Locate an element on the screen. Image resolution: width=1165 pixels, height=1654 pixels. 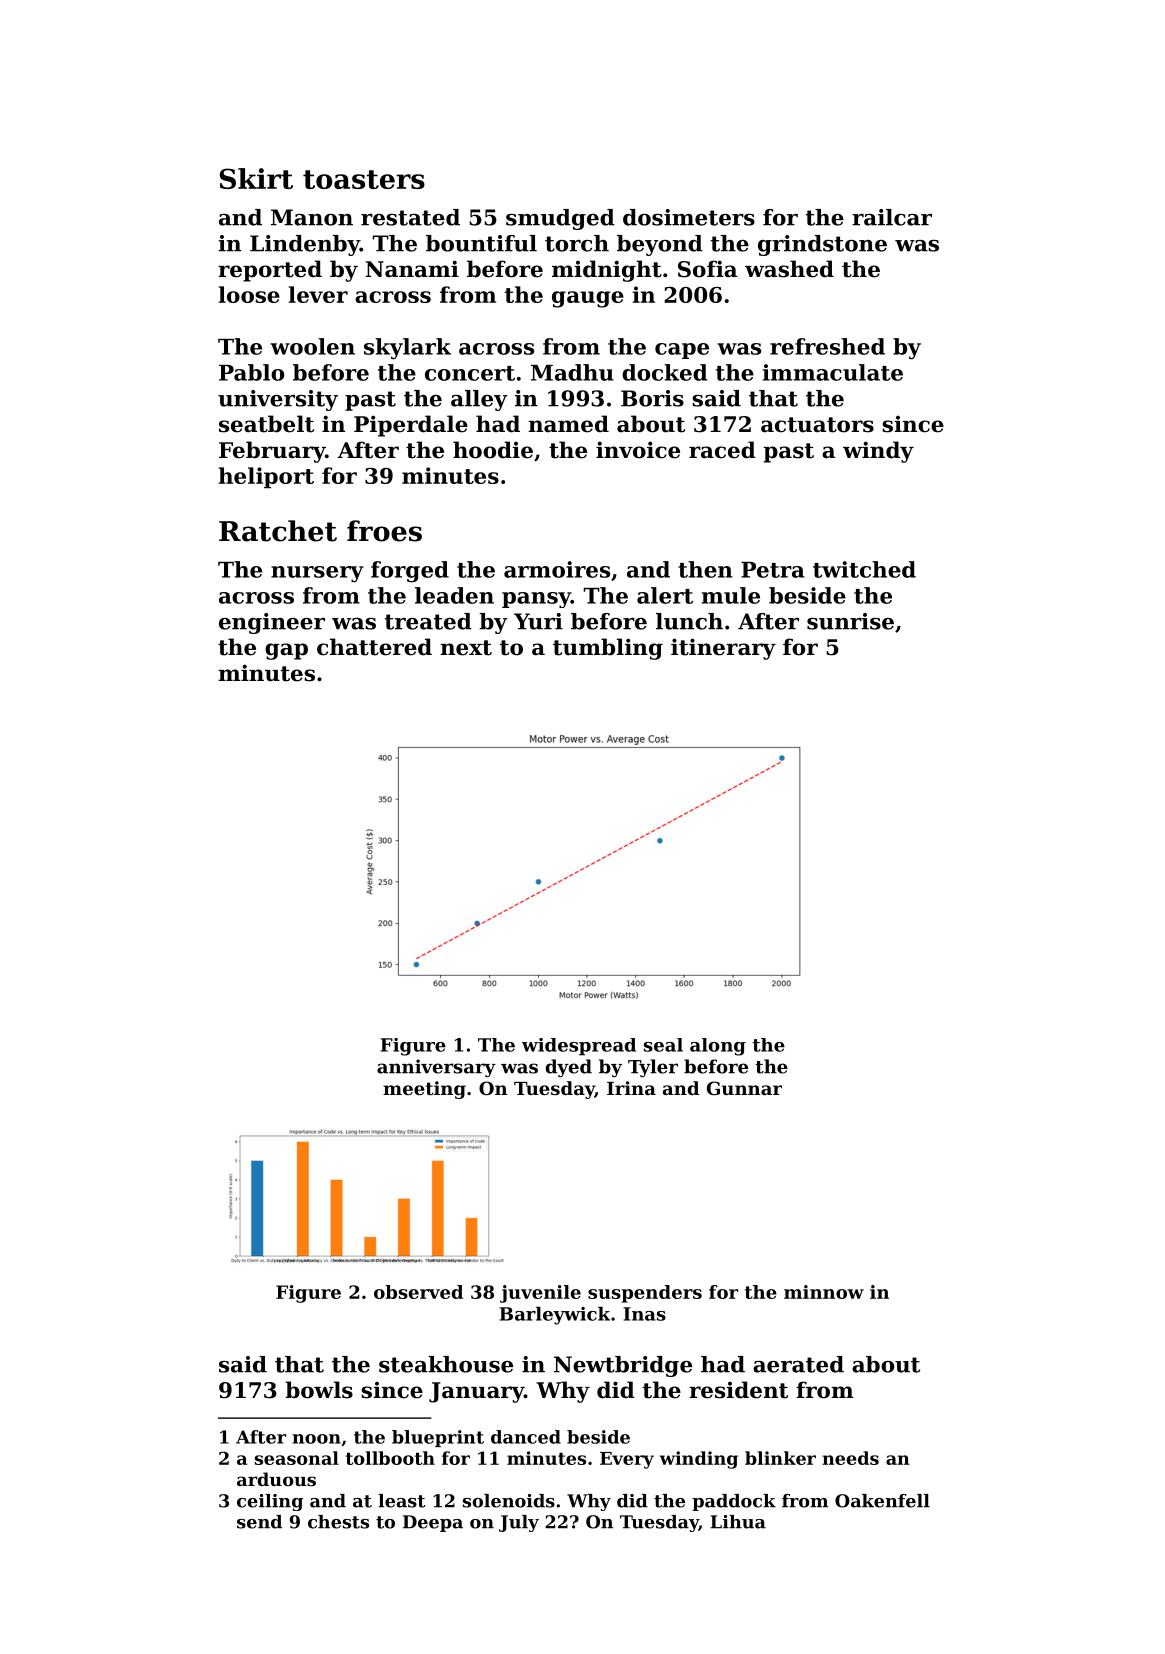
chests is located at coordinates (338, 1522).
